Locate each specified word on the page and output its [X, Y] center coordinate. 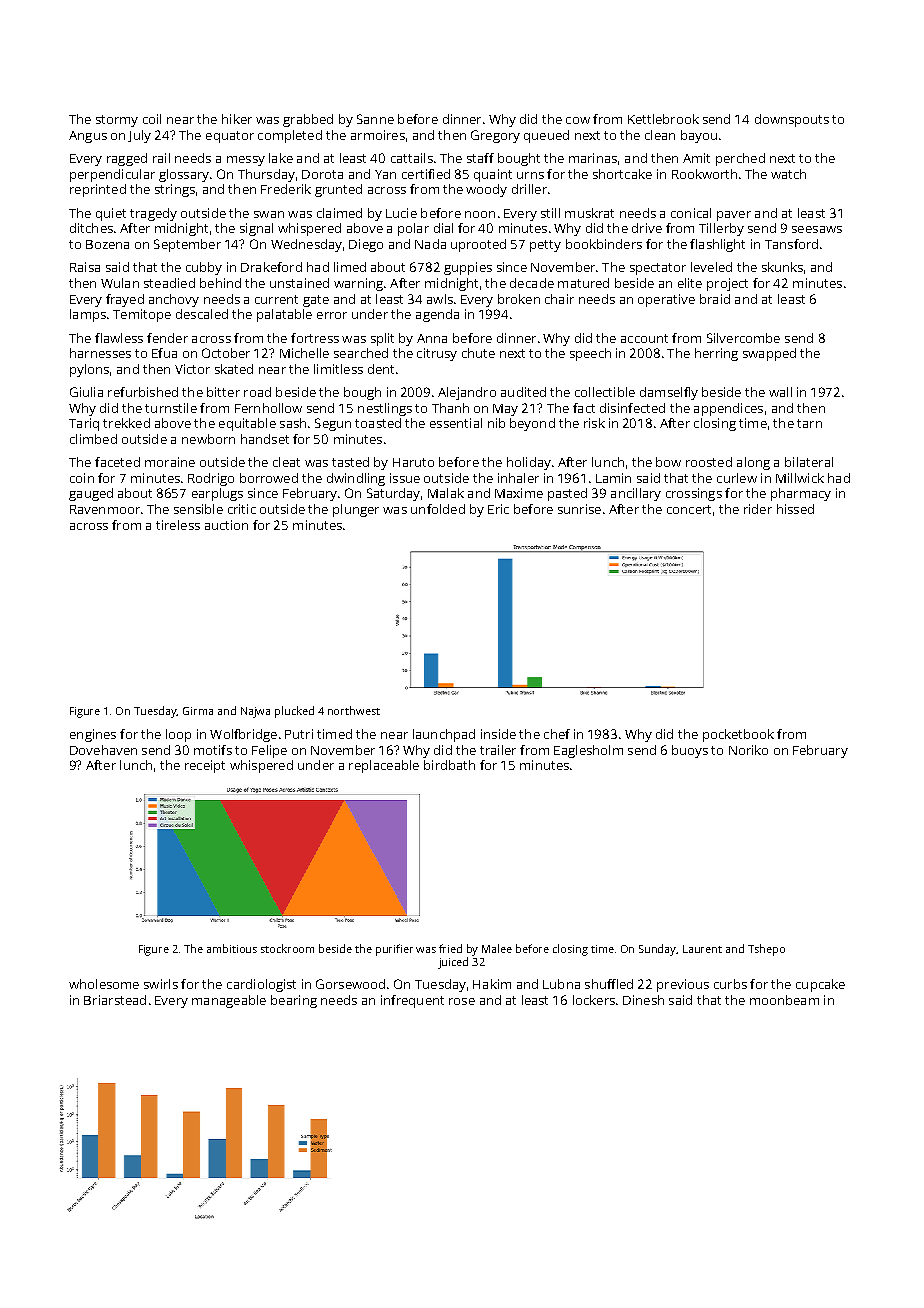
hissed [795, 509]
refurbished [143, 392]
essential [456, 423]
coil [152, 119]
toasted [378, 423]
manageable [229, 1001]
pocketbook [738, 735]
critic [242, 509]
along [753, 463]
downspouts [792, 120]
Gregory [495, 136]
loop [178, 735]
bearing [294, 1001]
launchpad [444, 735]
